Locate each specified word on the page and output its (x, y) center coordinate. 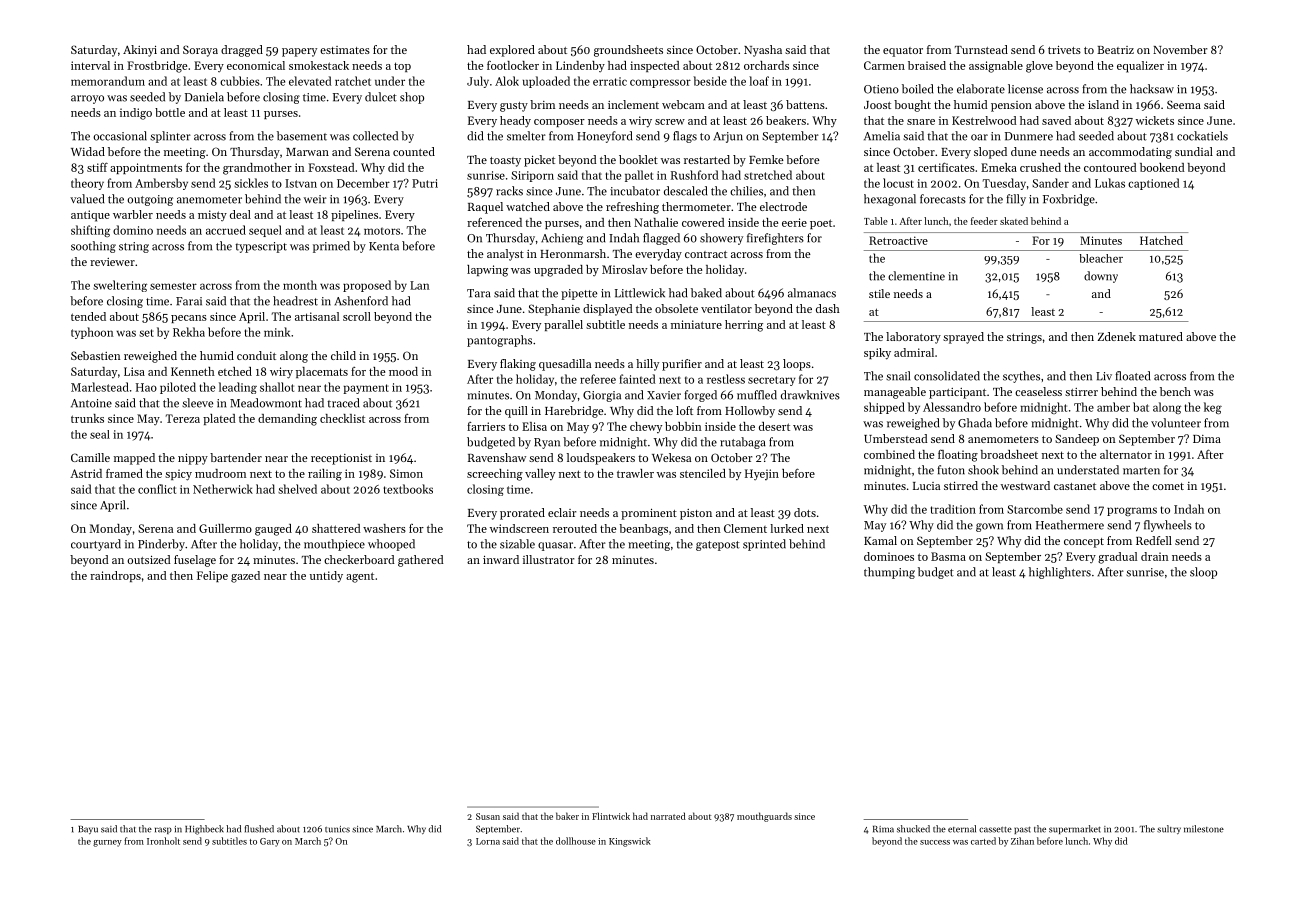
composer (559, 123)
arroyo (87, 99)
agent (360, 577)
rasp (163, 830)
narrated (668, 816)
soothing (93, 247)
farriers (486, 426)
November (1180, 49)
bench (1175, 391)
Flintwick (611, 816)
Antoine (91, 403)
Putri (425, 183)
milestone (1204, 829)
